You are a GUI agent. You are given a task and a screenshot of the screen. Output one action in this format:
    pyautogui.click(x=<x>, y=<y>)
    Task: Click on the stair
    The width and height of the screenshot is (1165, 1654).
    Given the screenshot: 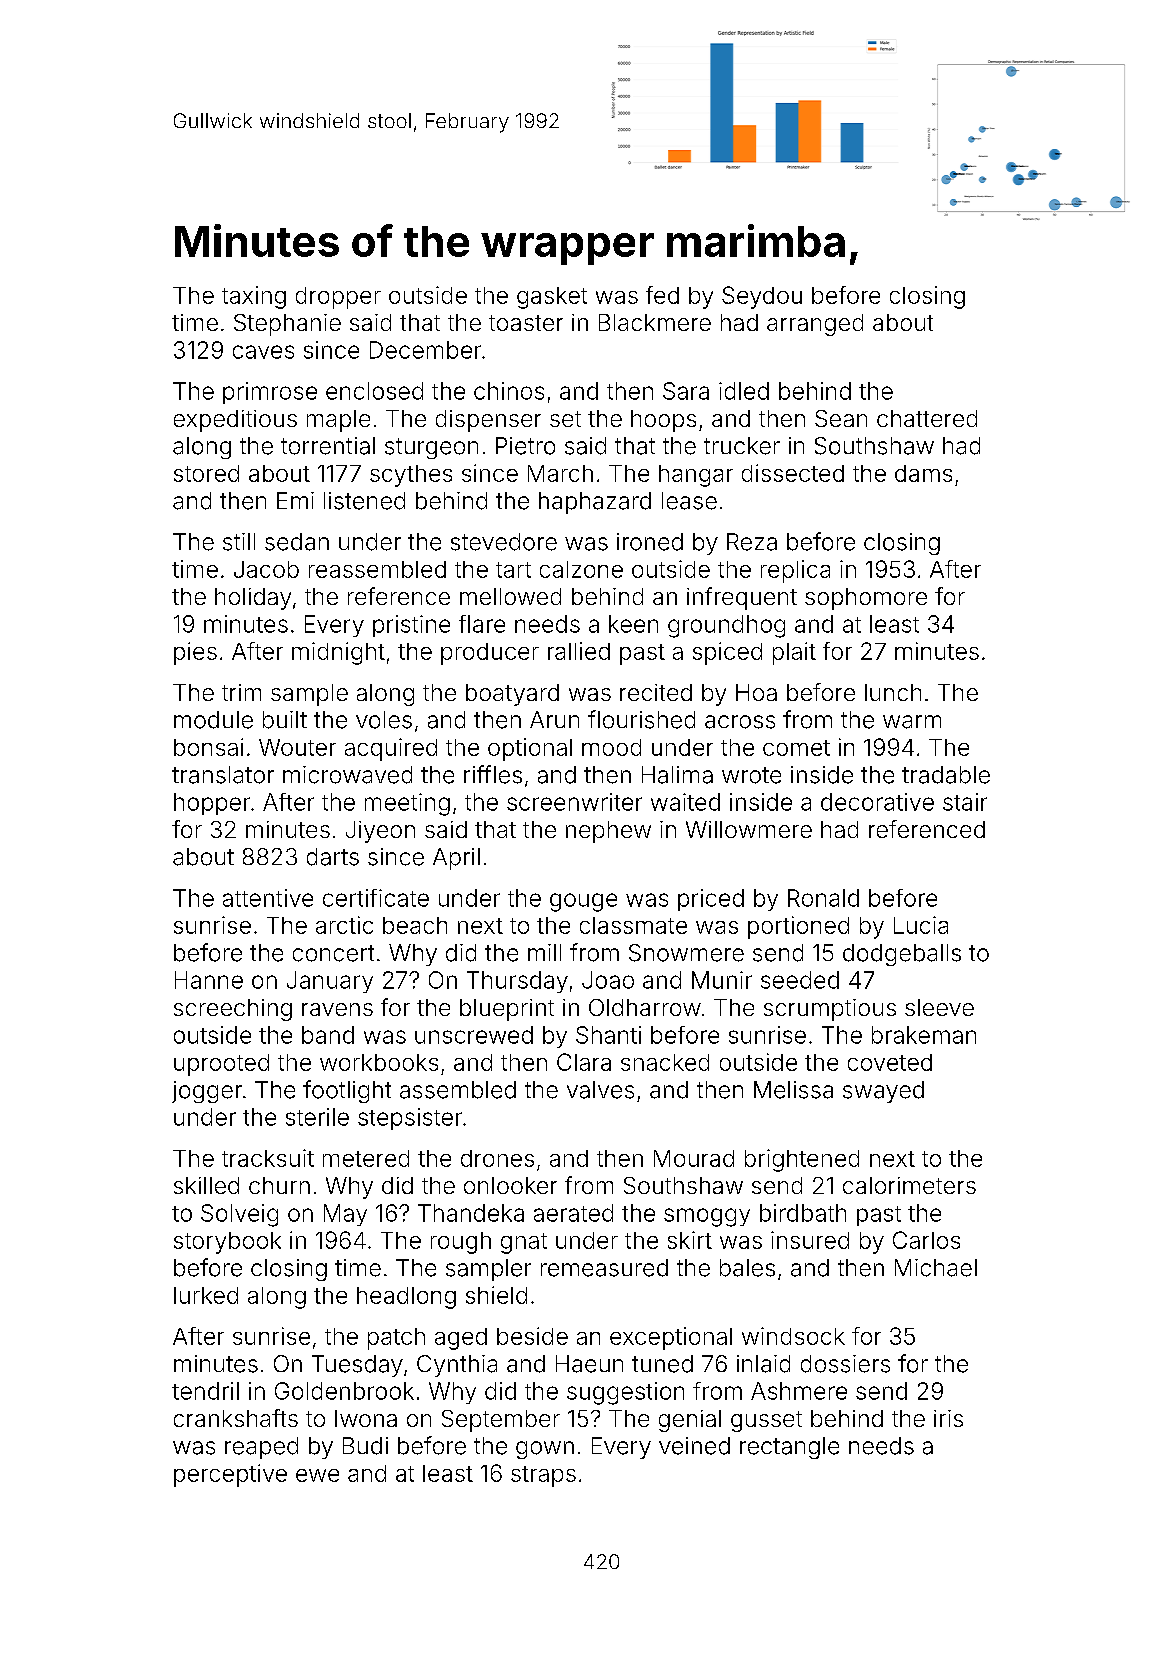 What is the action you would take?
    pyautogui.click(x=965, y=802)
